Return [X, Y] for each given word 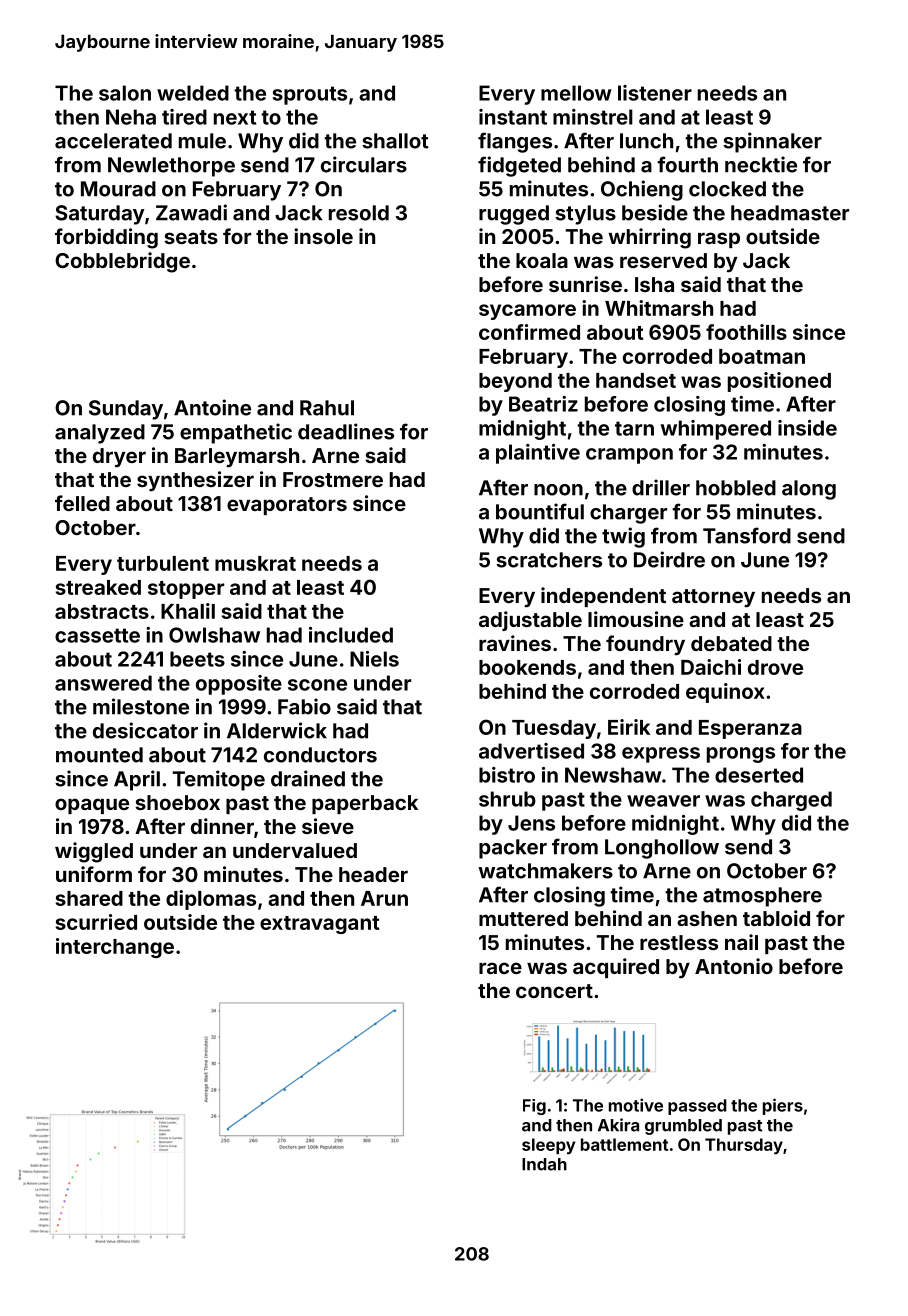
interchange [115, 948]
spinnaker [772, 142]
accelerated [113, 141]
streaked [98, 587]
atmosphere [762, 897]
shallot [395, 141]
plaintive [538, 454]
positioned [779, 382]
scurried [96, 922]
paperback [365, 804]
